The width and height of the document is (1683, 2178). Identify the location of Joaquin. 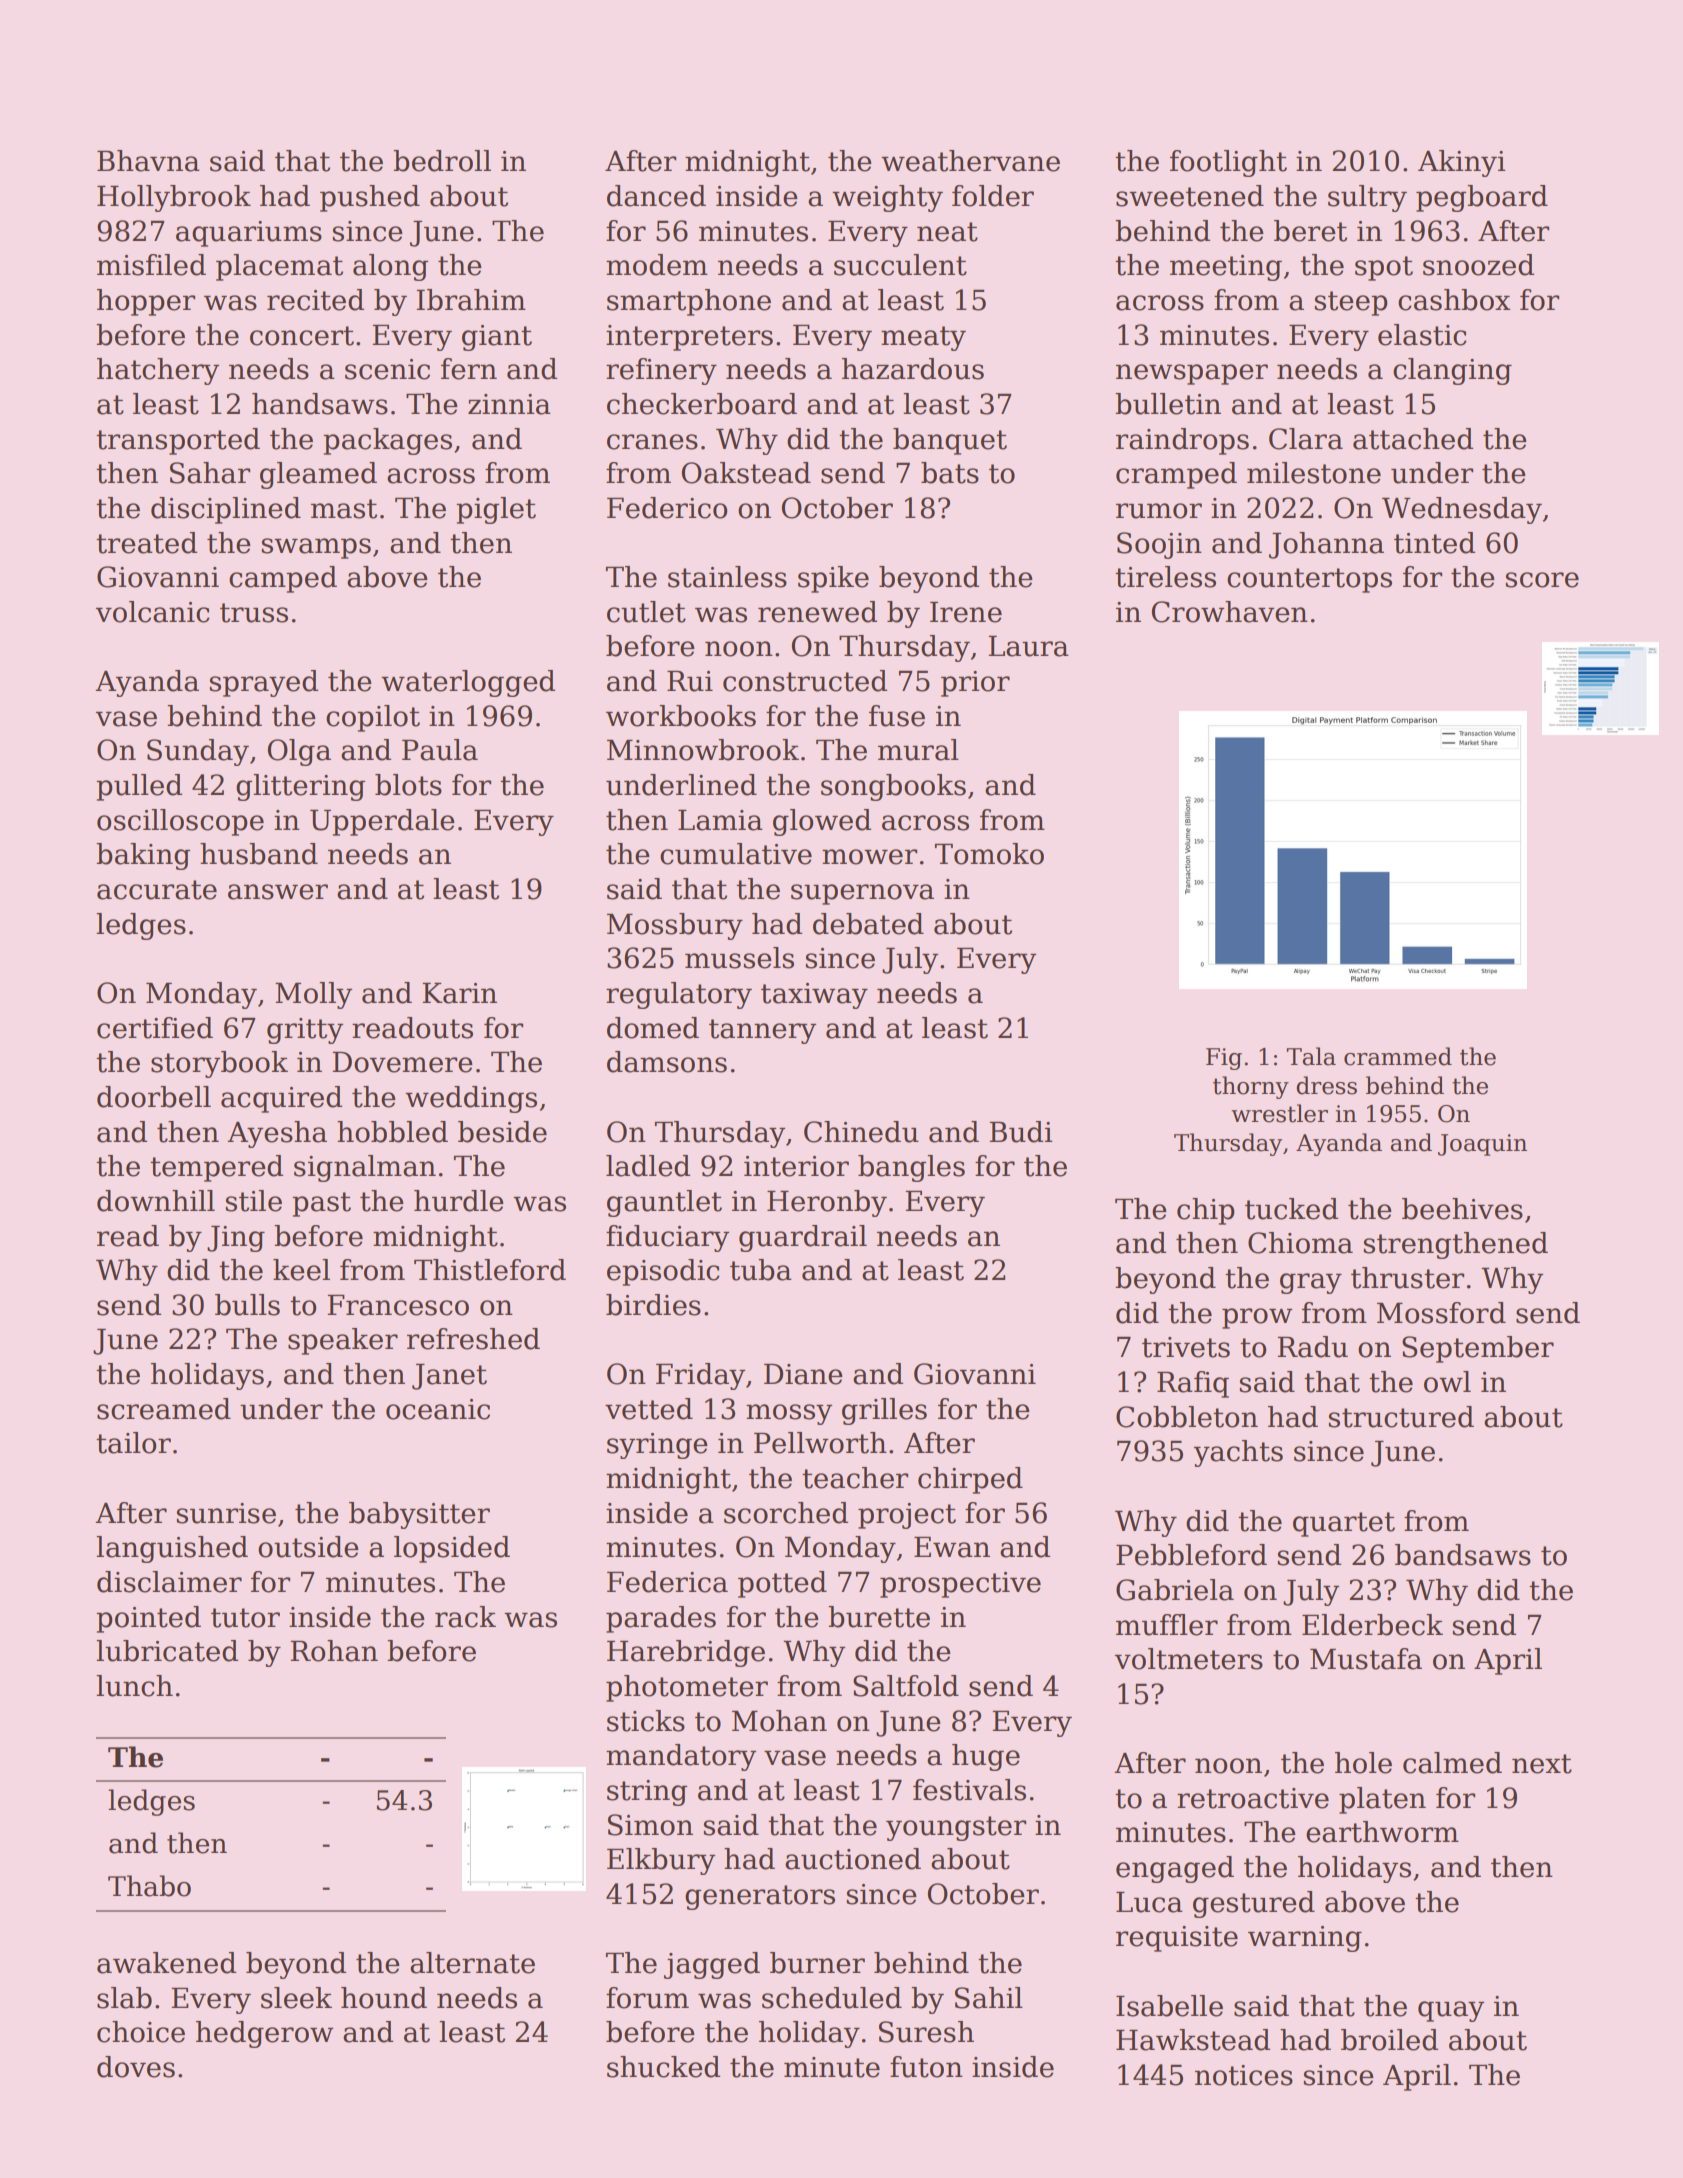
(1482, 1145).
